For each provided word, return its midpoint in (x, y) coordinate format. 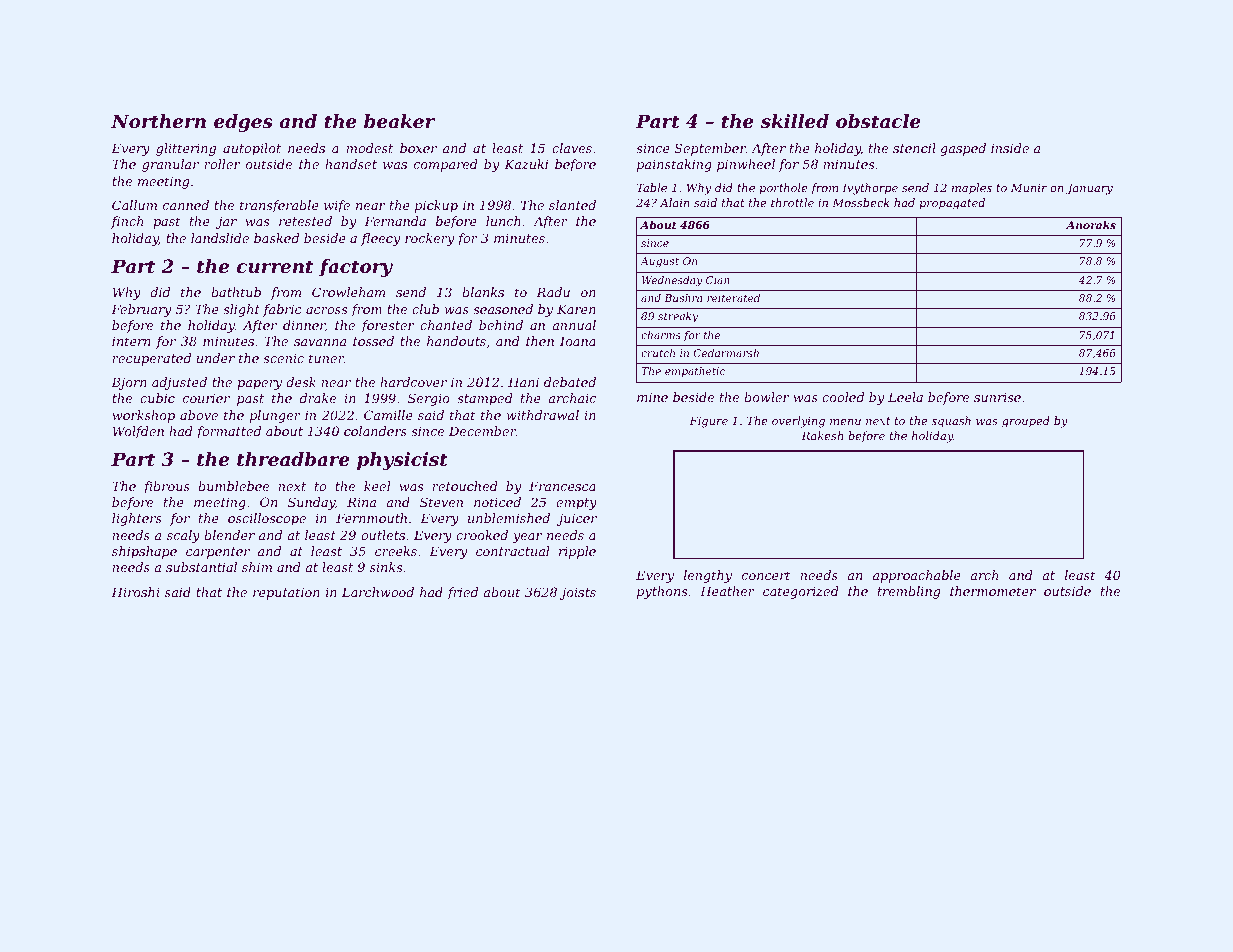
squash (951, 422)
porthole (783, 188)
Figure (709, 422)
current (275, 266)
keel (377, 486)
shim (257, 567)
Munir (1029, 187)
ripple (577, 552)
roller (222, 164)
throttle (792, 202)
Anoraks (1091, 225)
